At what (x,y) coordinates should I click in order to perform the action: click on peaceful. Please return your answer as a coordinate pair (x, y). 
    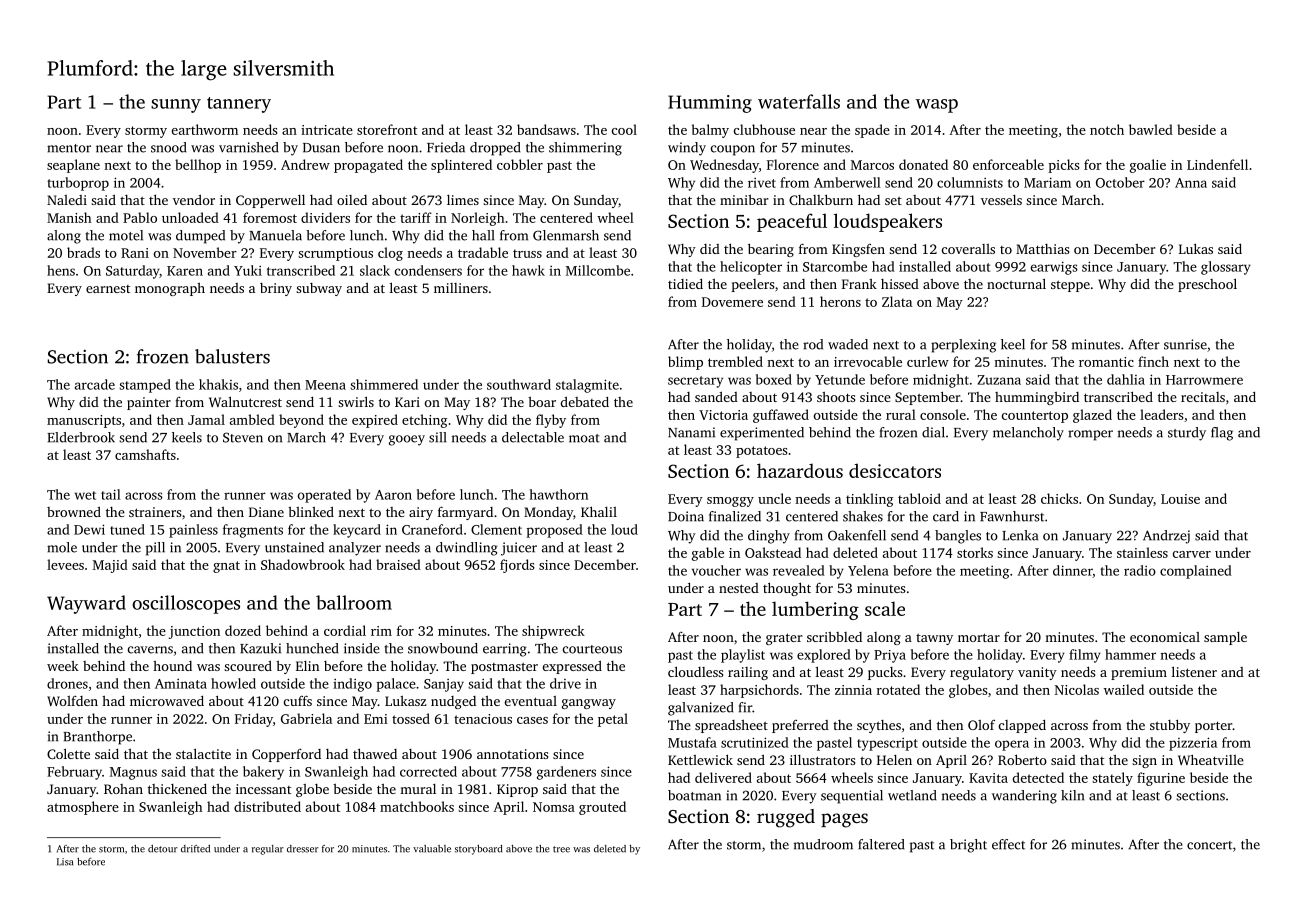
    Looking at the image, I should click on (792, 222).
